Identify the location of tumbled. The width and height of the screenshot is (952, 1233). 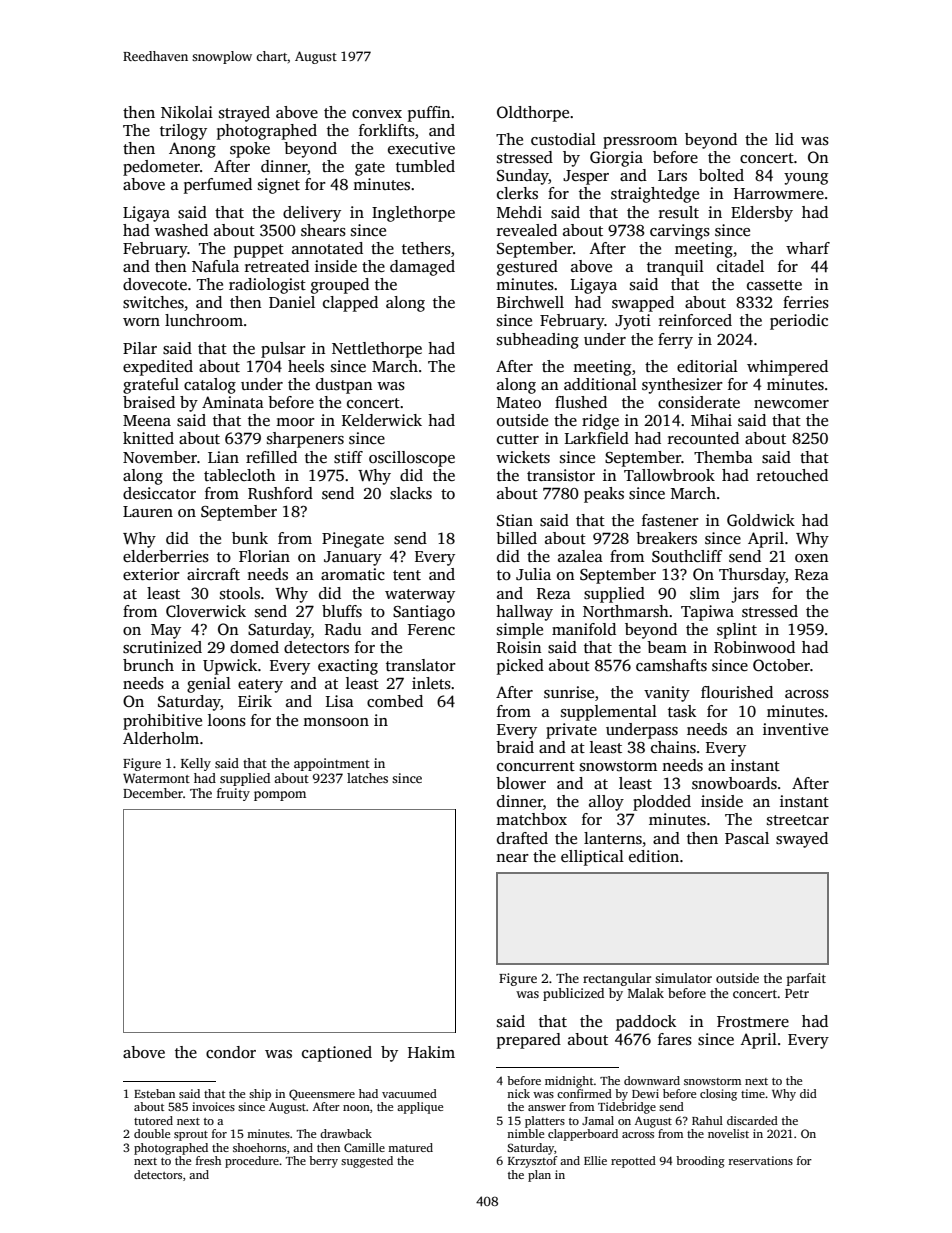
(425, 166).
